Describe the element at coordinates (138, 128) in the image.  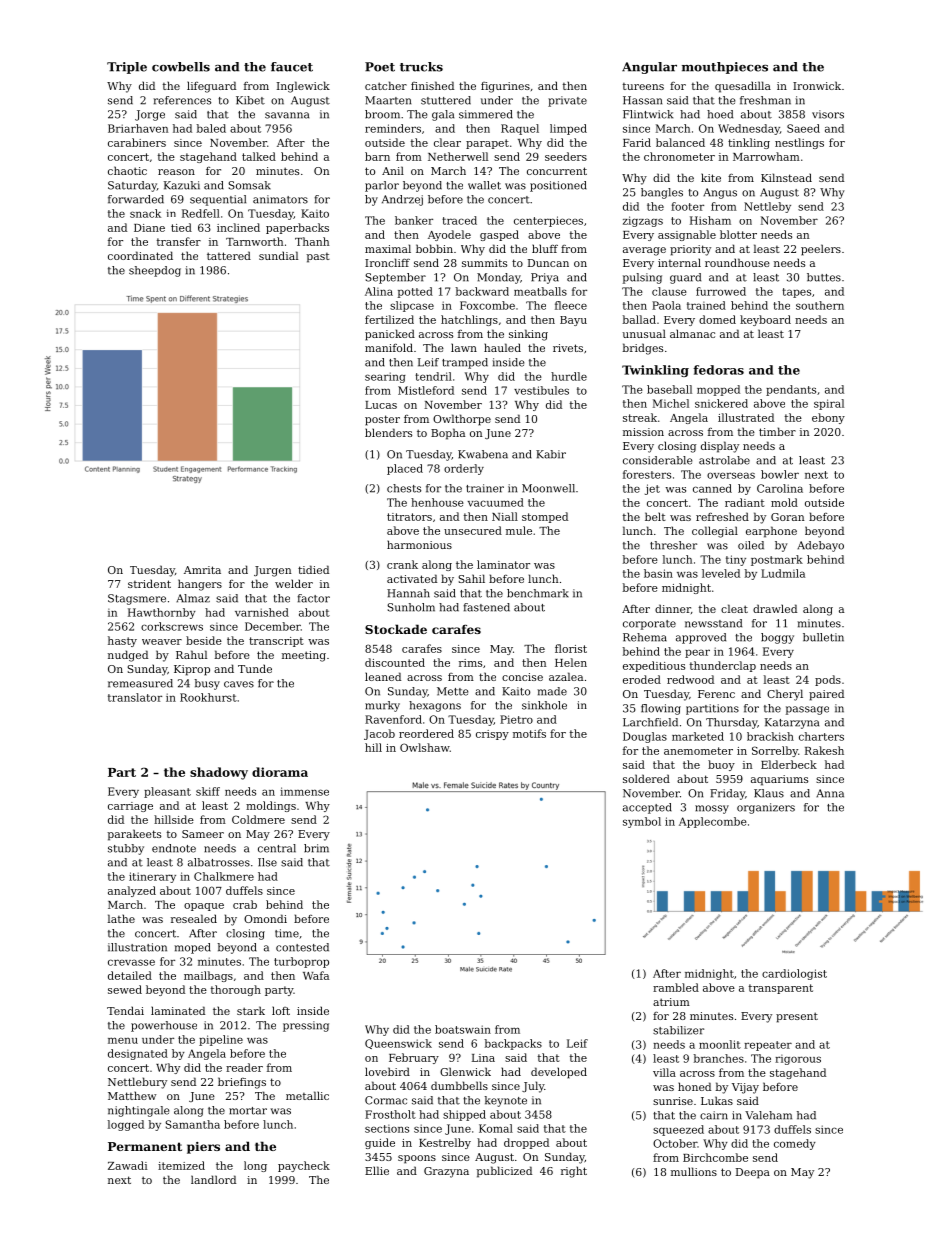
I see `Briarhaven` at that location.
